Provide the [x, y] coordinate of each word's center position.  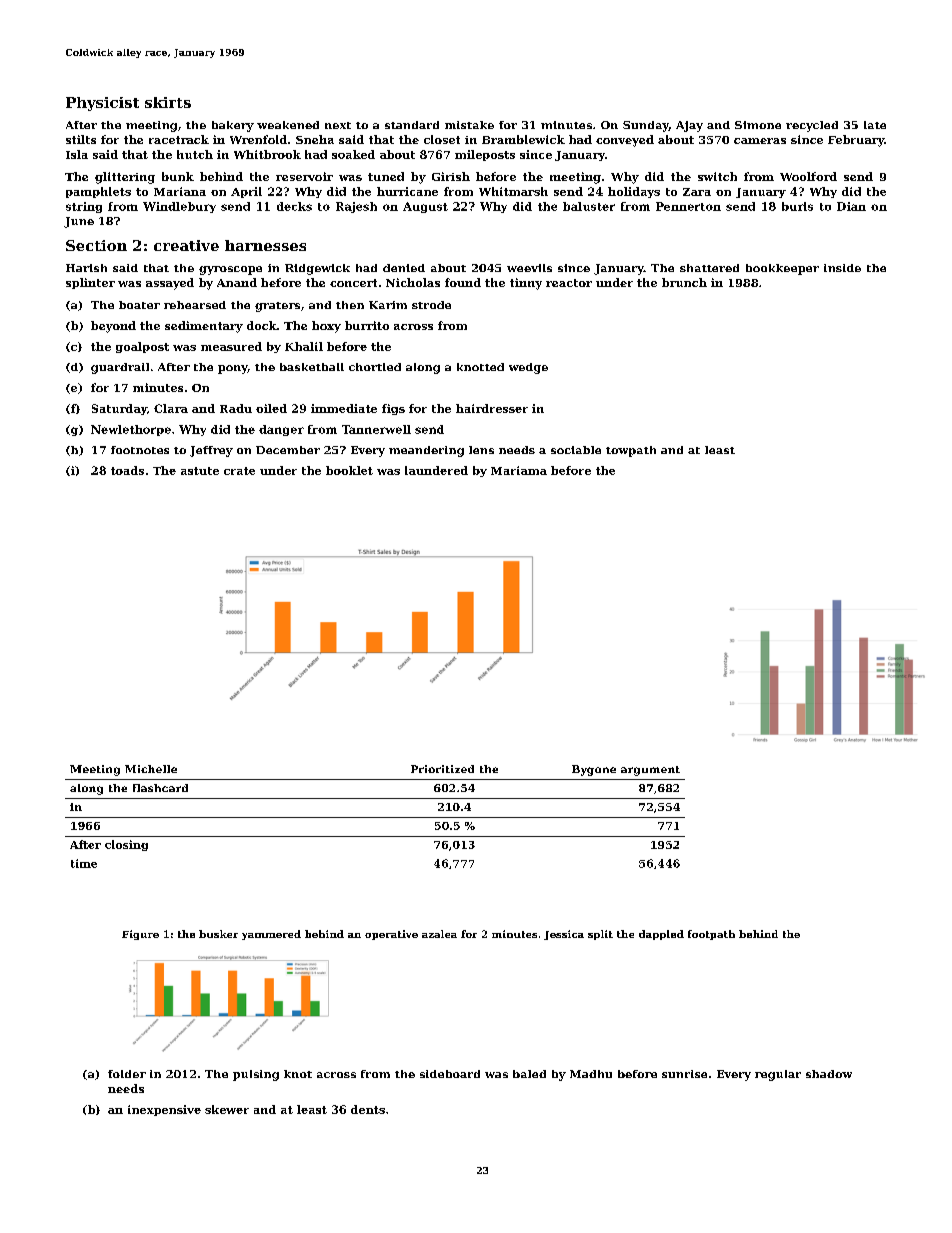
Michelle [151, 769]
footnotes [140, 450]
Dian [851, 206]
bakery [233, 126]
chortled [375, 367]
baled [529, 1074]
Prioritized [442, 769]
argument [650, 771]
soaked [353, 154]
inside [842, 268]
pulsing [256, 1075]
